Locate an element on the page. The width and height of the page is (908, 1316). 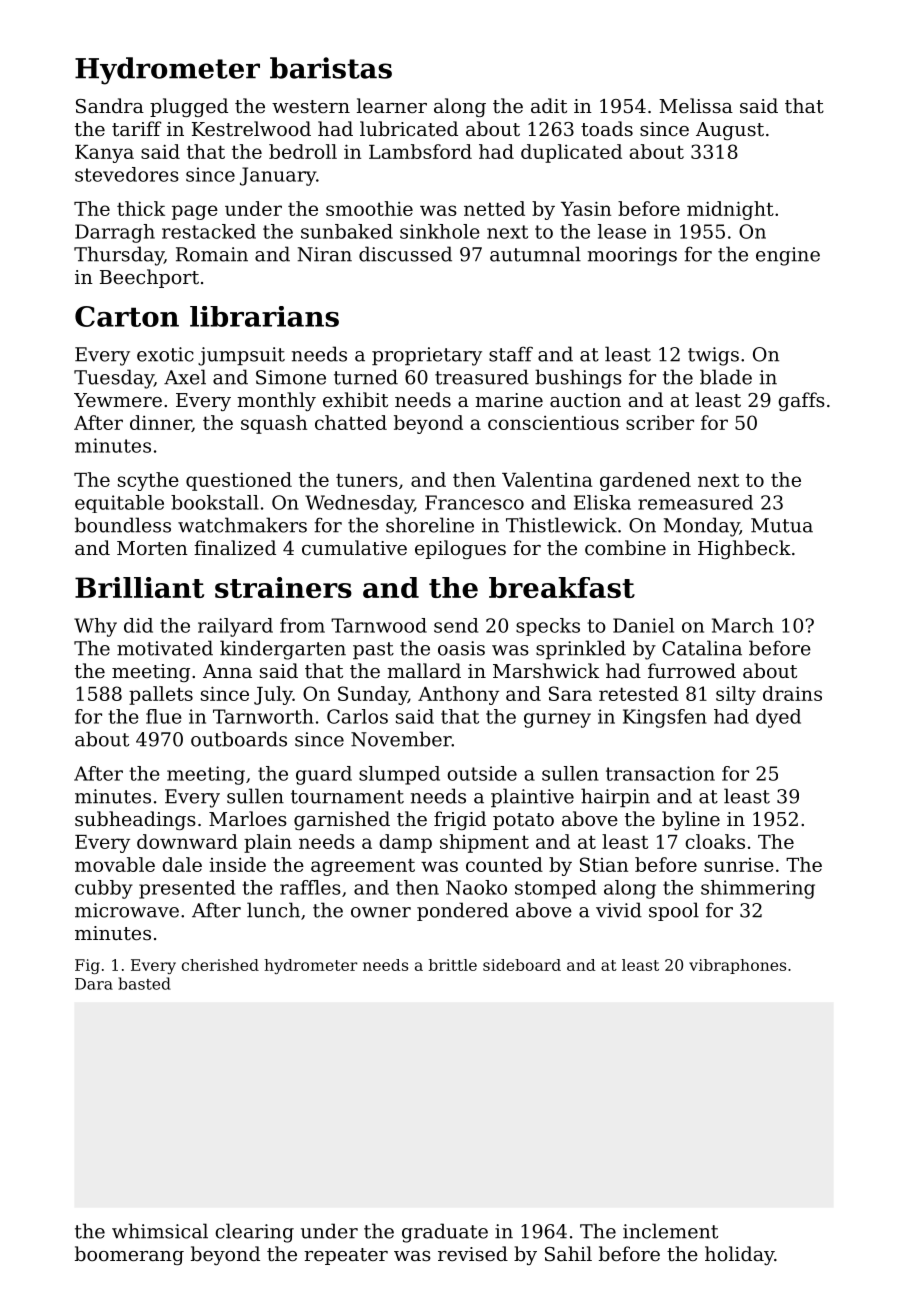
Beechport is located at coordinates (149, 278).
